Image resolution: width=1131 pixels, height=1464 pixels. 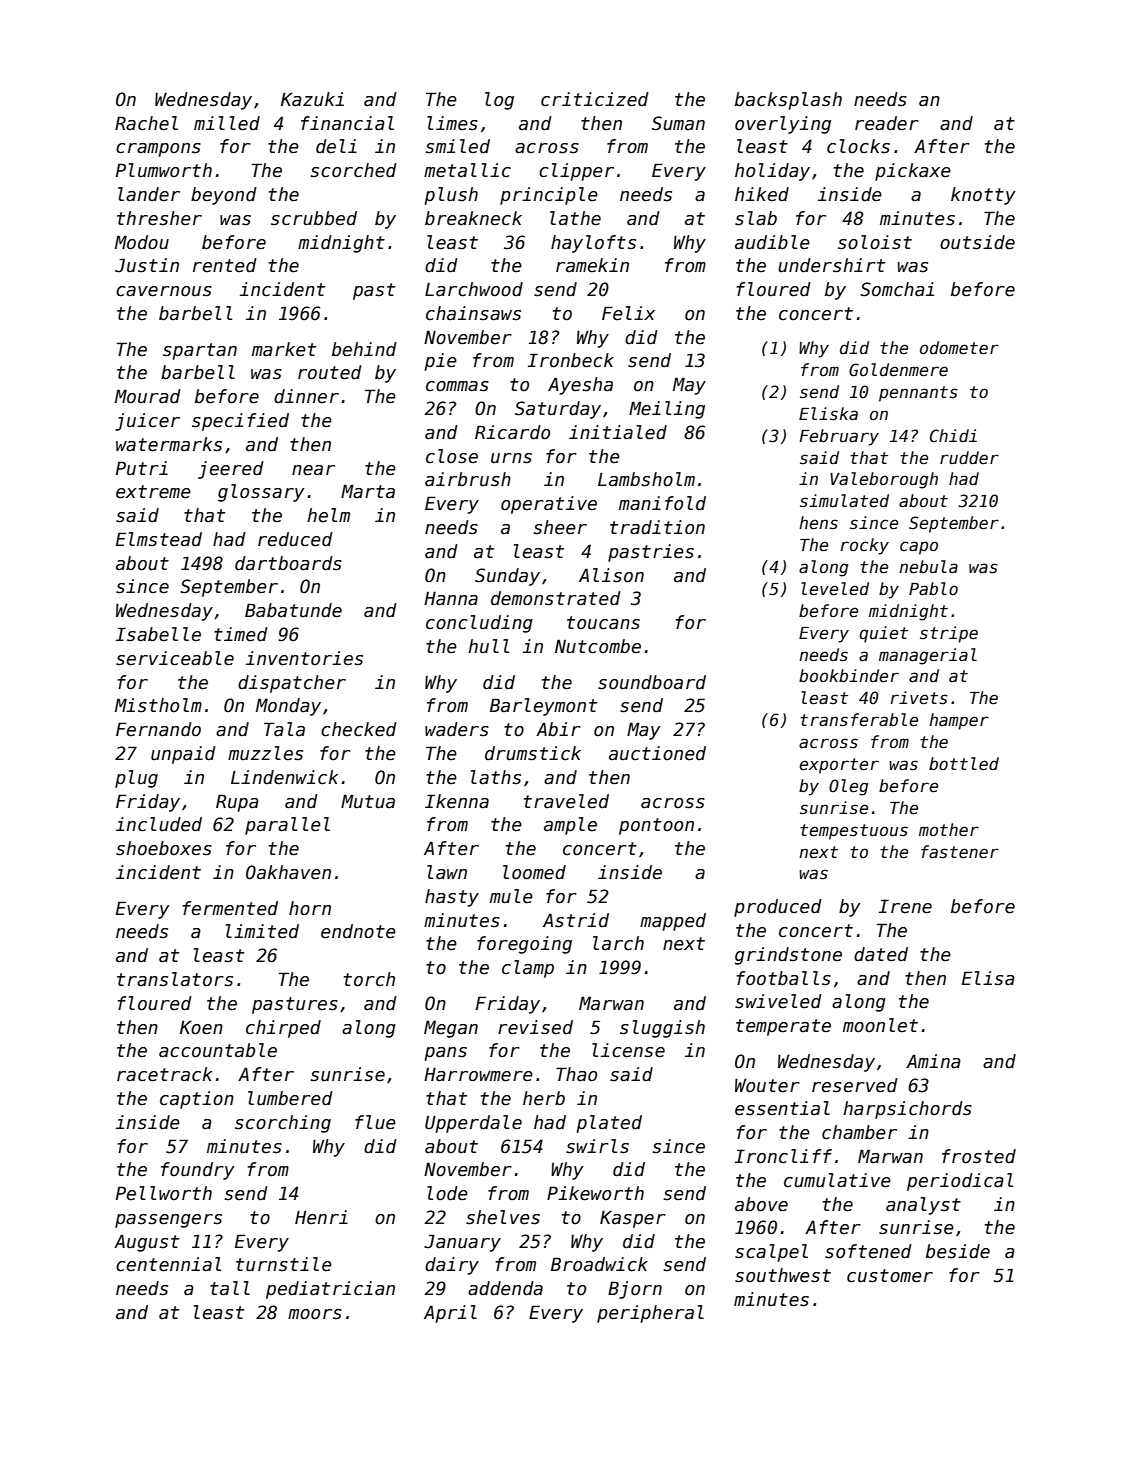 I want to click on Saturday, so click(x=558, y=410).
